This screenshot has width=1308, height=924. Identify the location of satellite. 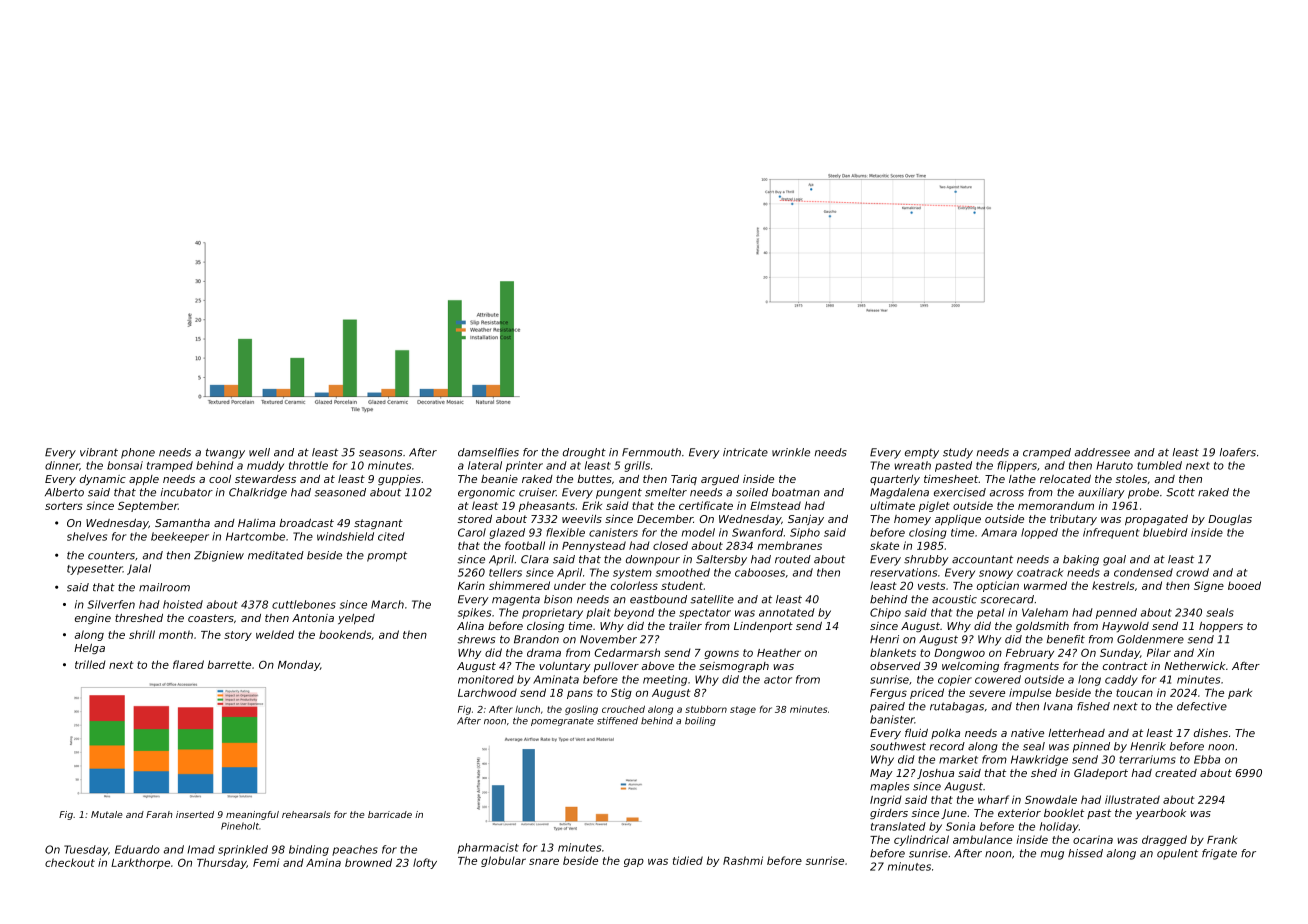
(712, 599).
